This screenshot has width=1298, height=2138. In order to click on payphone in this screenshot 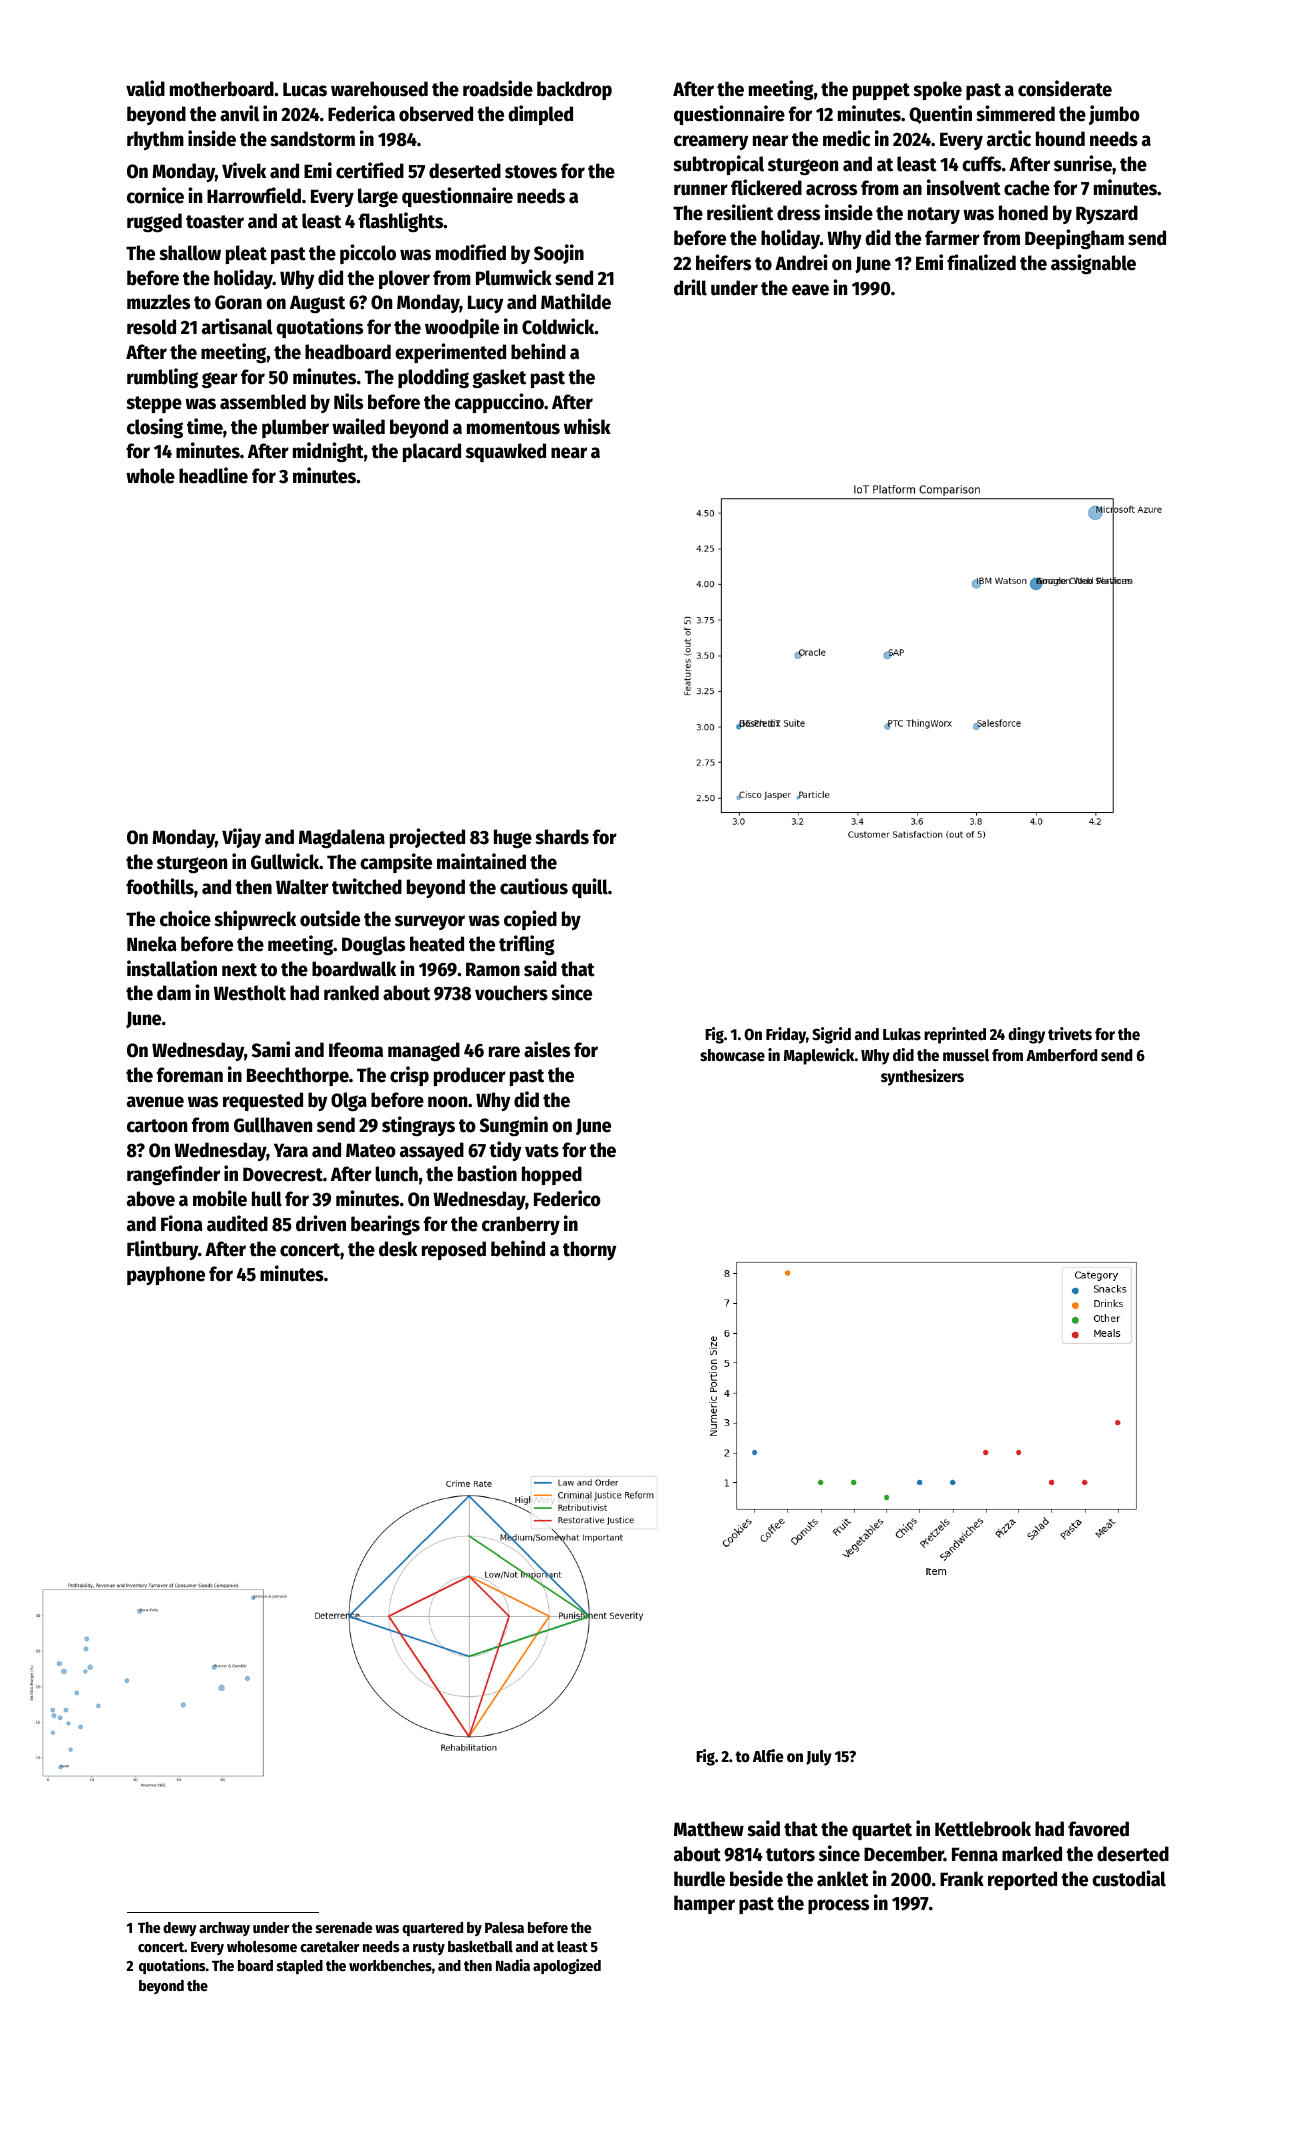, I will do `click(166, 1275)`.
